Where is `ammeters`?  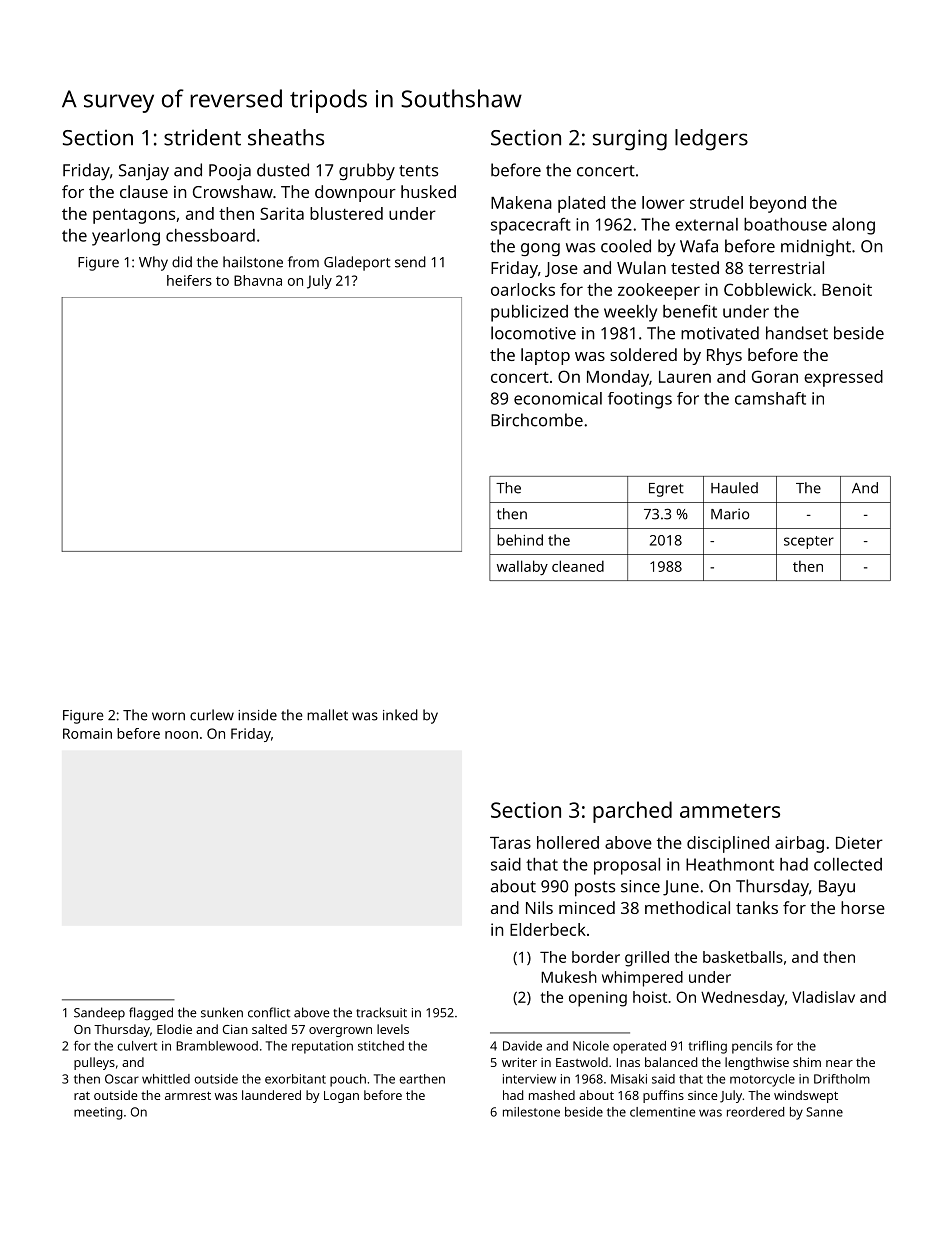
ammeters is located at coordinates (730, 811).
